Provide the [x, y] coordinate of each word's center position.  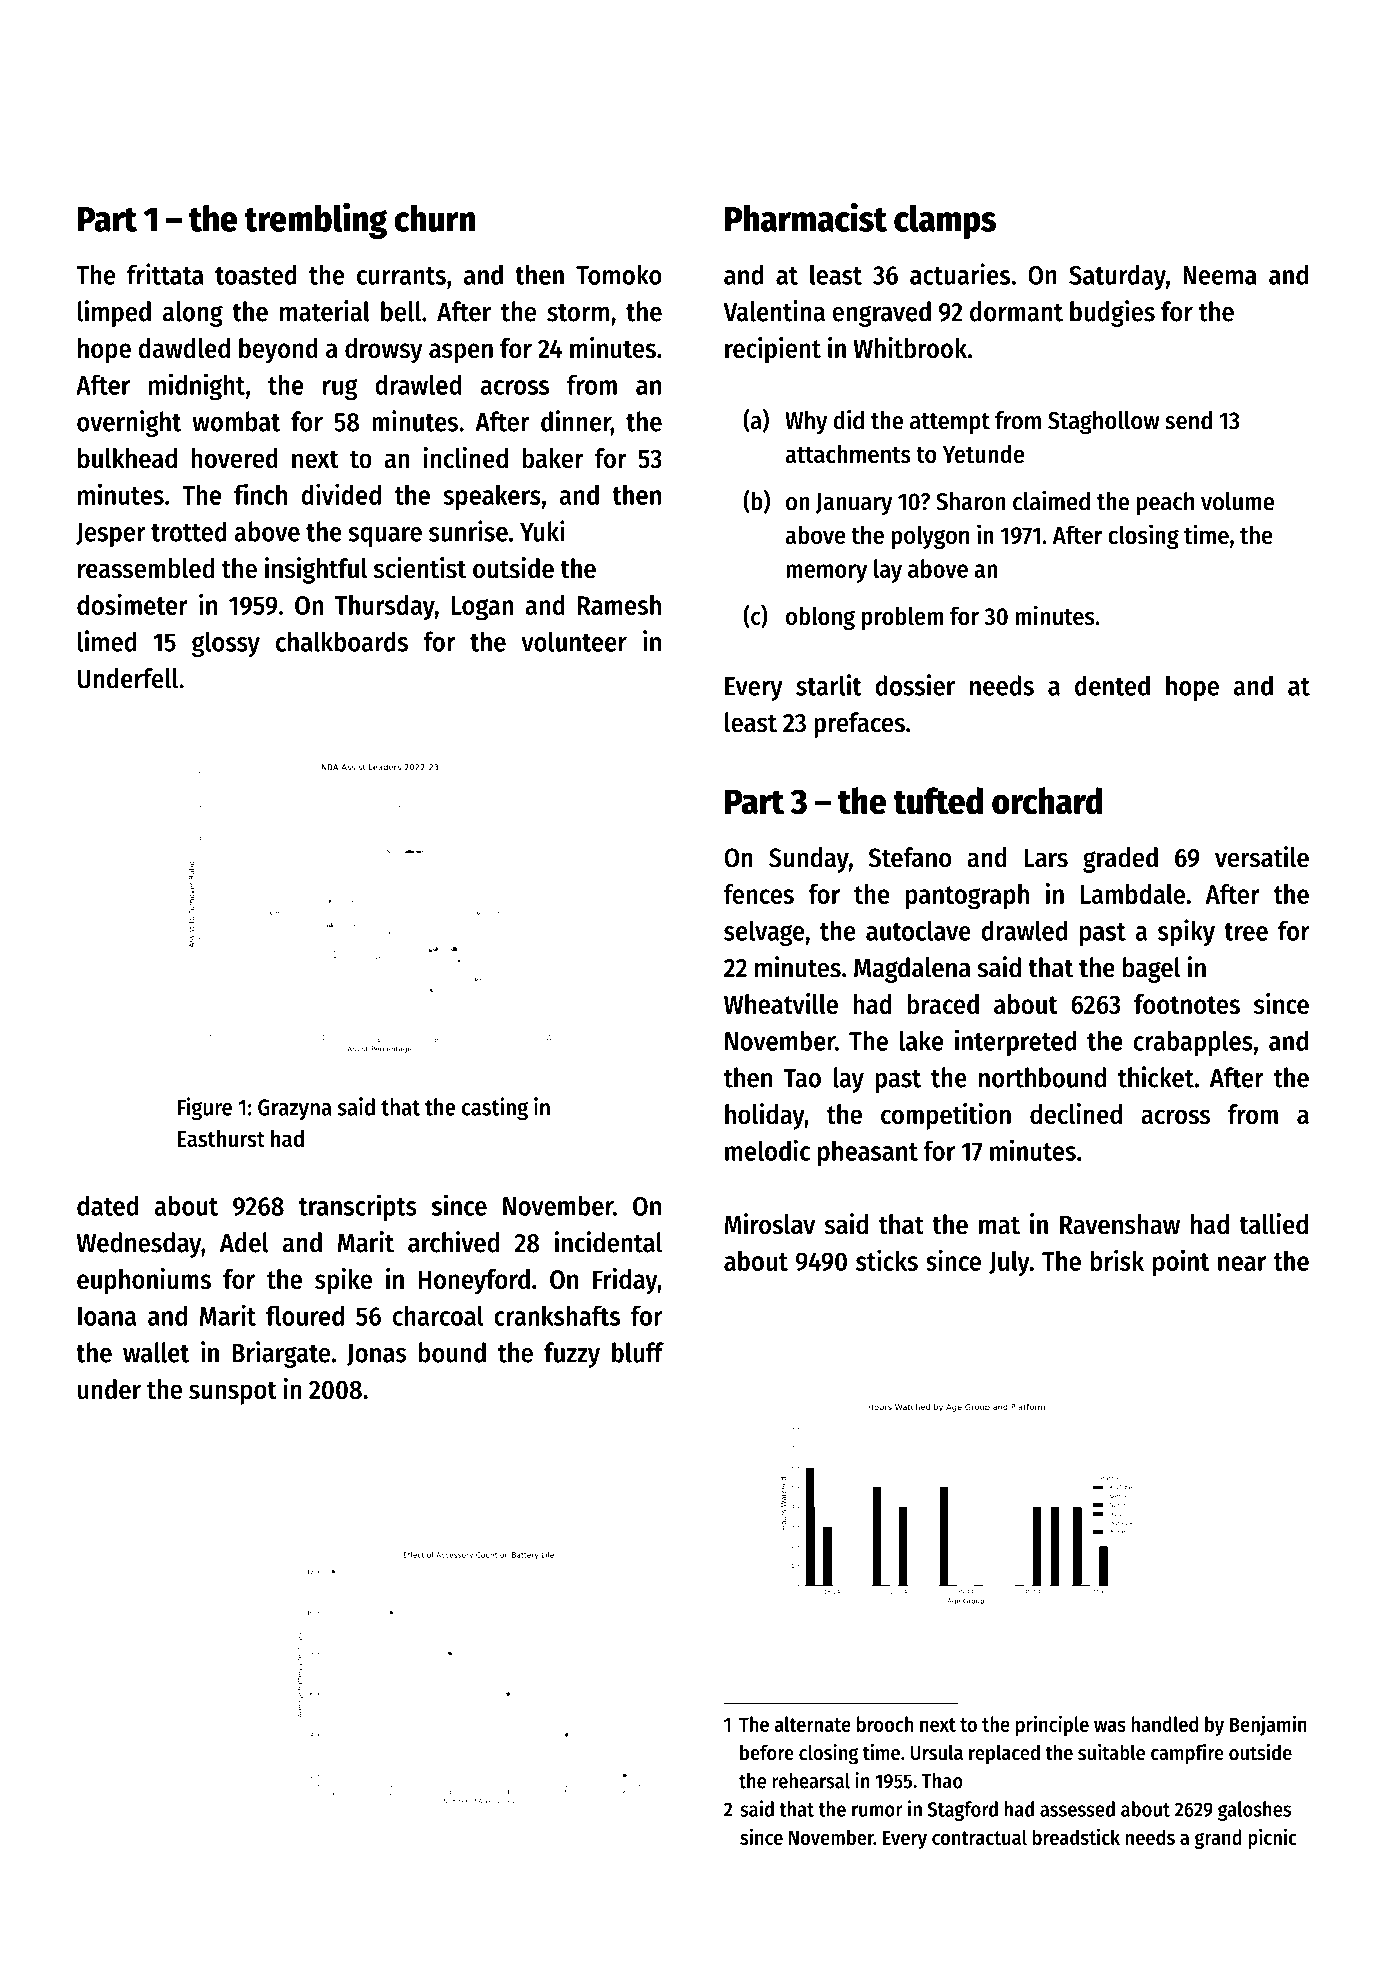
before [767, 1752]
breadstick [1076, 1836]
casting [495, 1109]
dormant [1016, 311]
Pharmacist [806, 217]
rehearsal [811, 1781]
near [1242, 1263]
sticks [887, 1260]
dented [1112, 685]
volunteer [574, 641]
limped [114, 313]
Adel [244, 1242]
